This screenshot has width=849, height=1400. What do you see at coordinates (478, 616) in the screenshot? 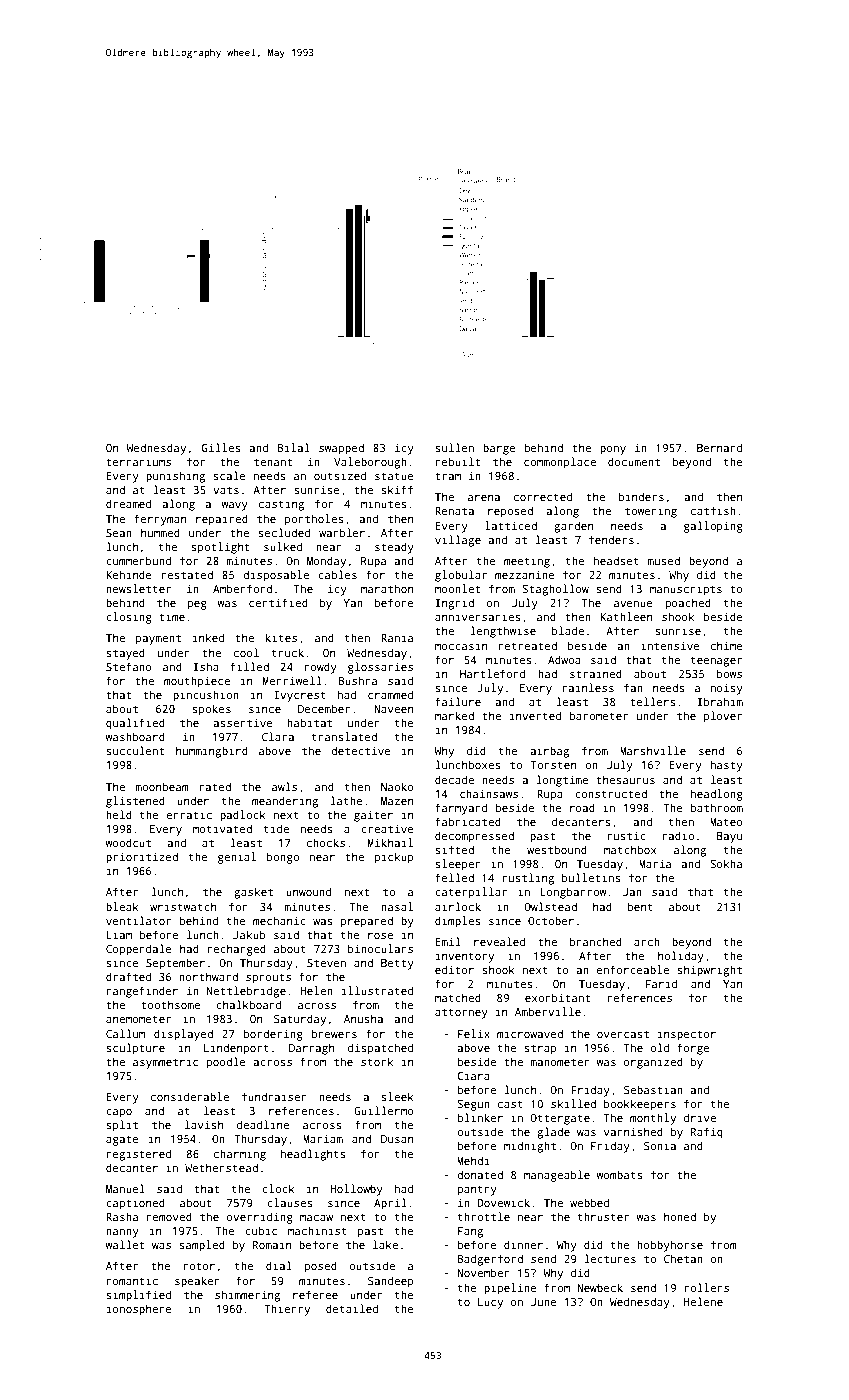
I see `anniversaries` at bounding box center [478, 616].
